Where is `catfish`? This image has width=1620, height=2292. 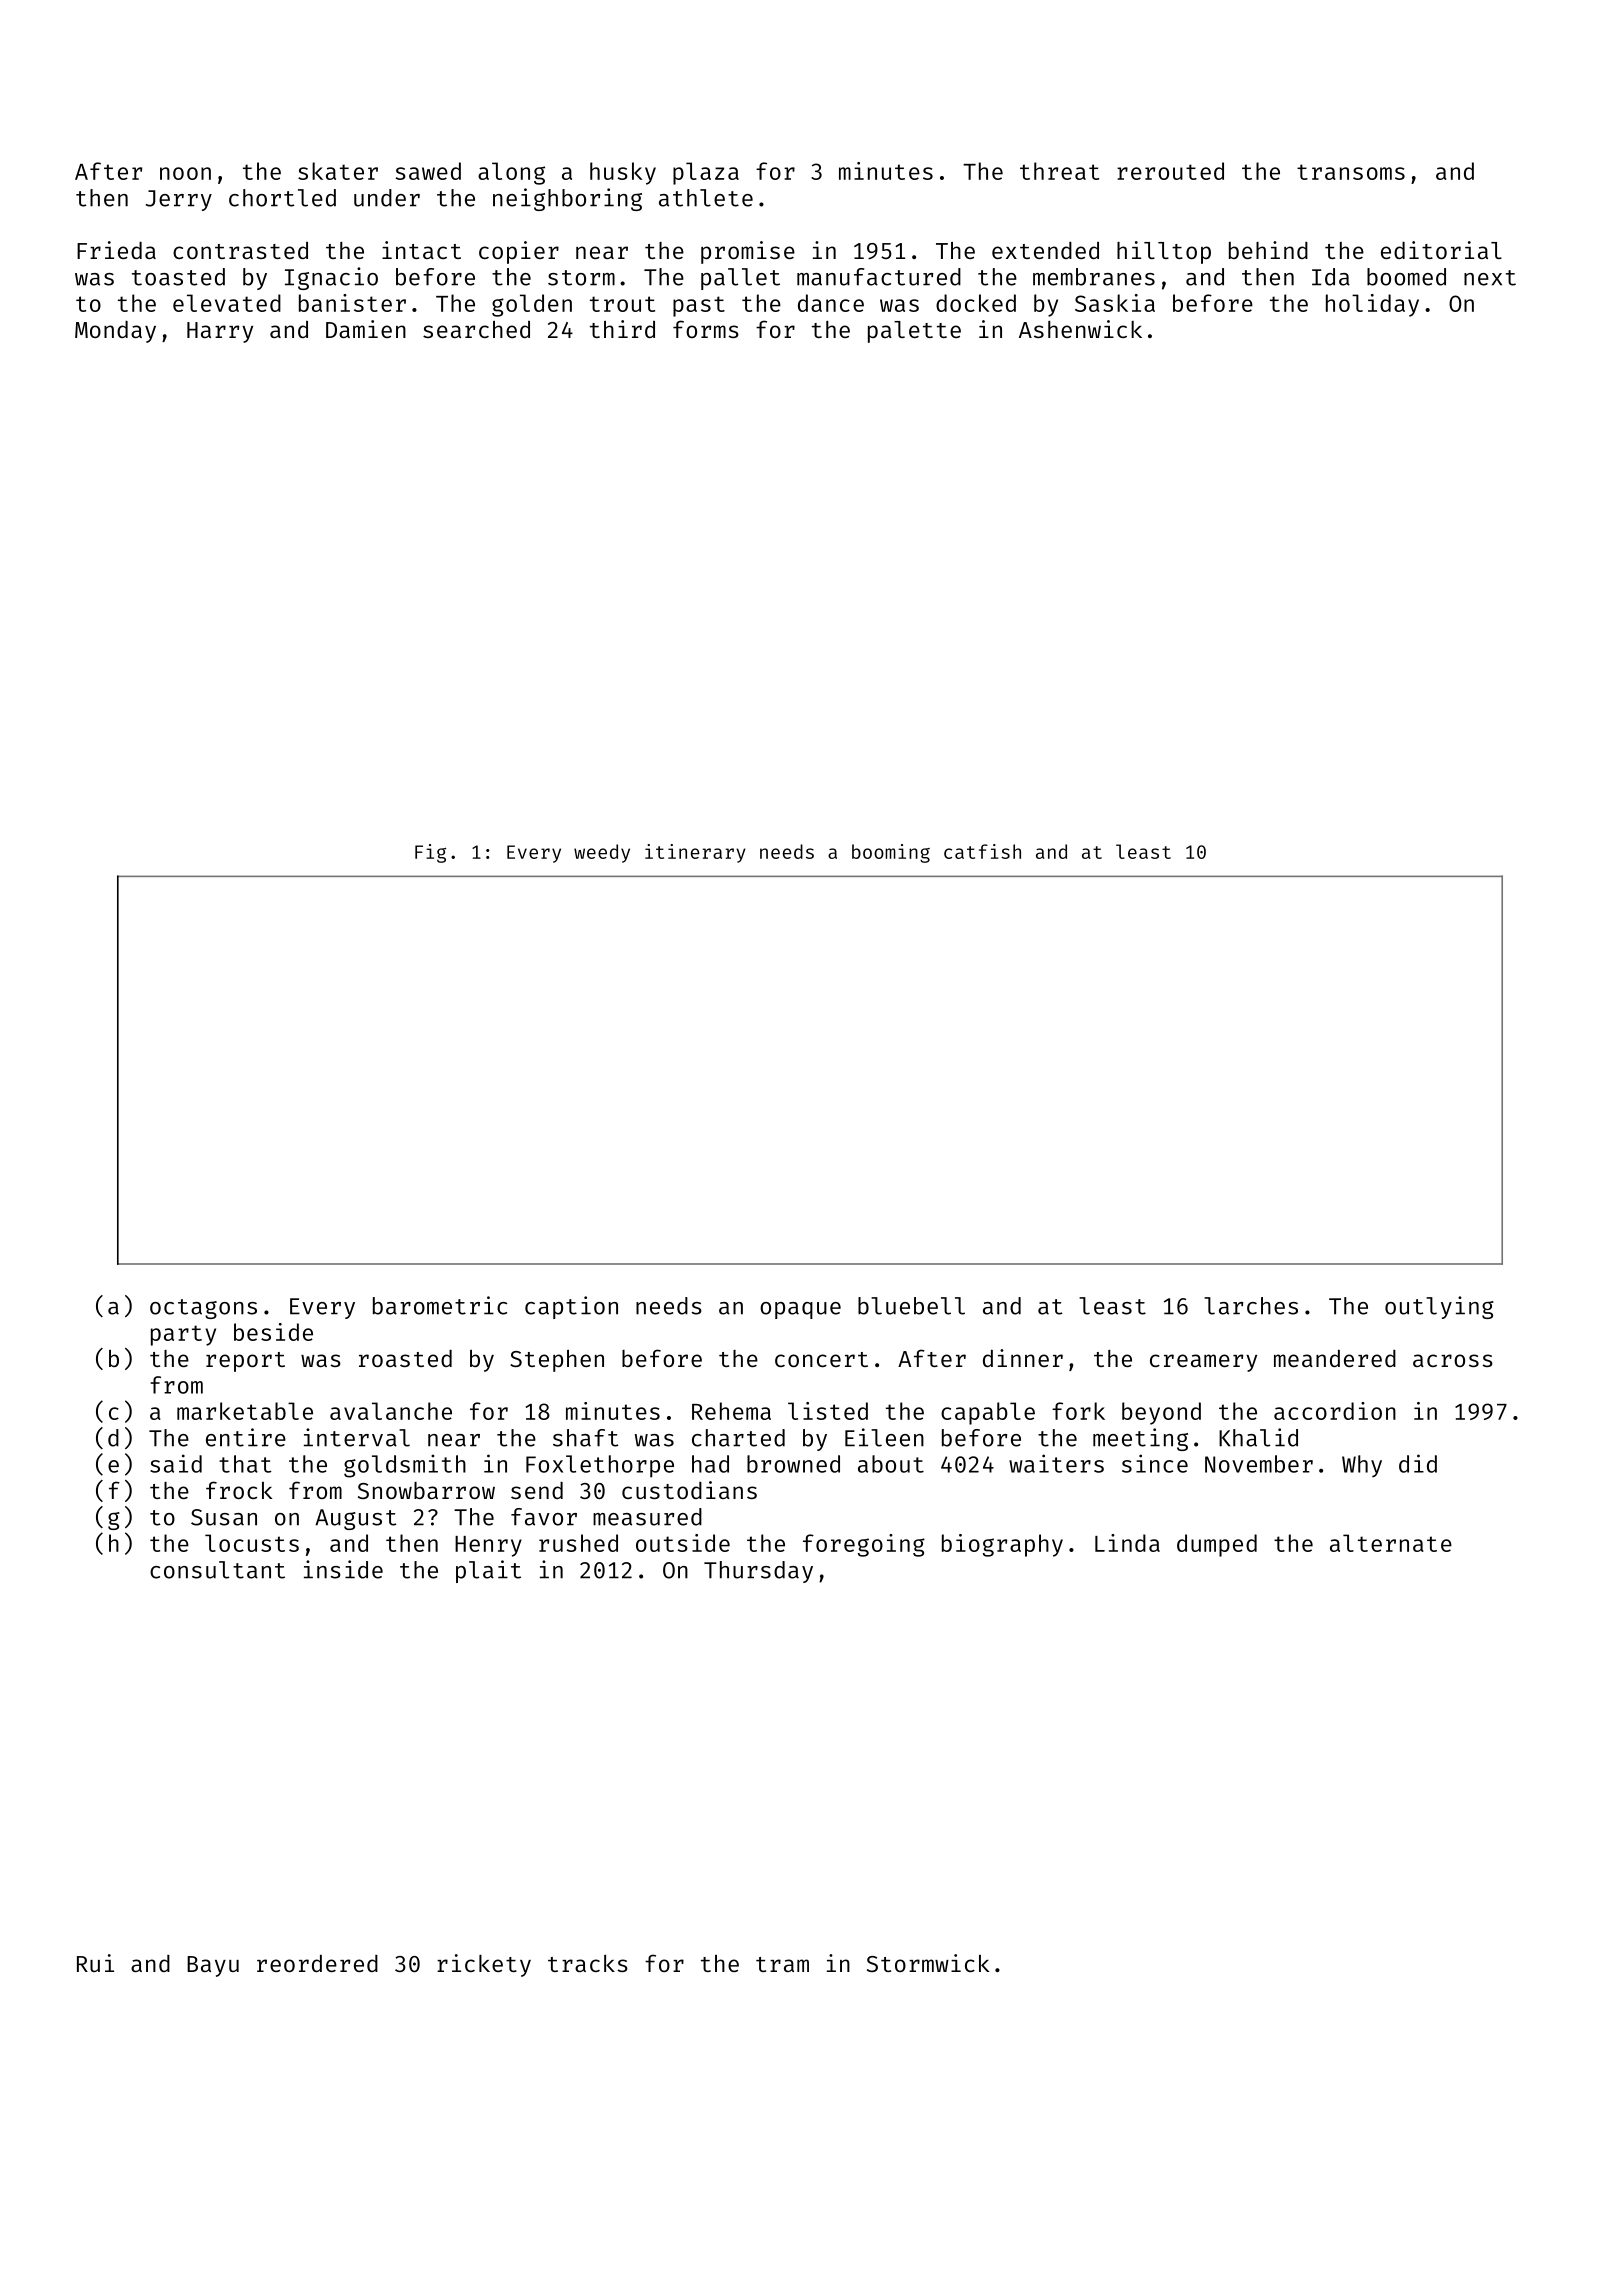
catfish is located at coordinates (982, 851).
